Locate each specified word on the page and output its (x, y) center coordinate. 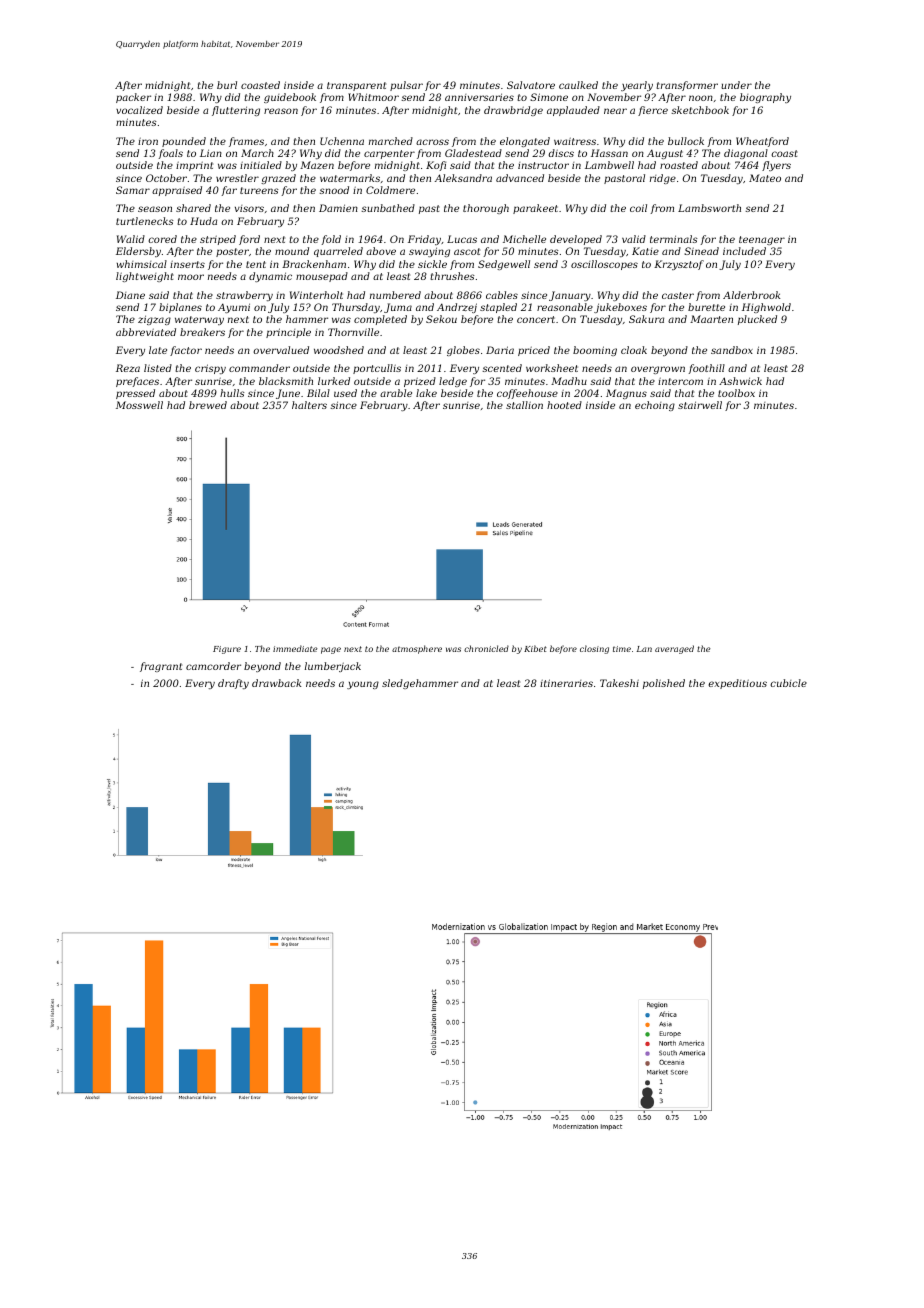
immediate (295, 648)
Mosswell (139, 405)
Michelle (524, 239)
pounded (184, 142)
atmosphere (417, 649)
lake (426, 393)
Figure (227, 650)
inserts (187, 264)
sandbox (732, 350)
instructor (543, 165)
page (331, 650)
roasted (679, 165)
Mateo (765, 178)
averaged (674, 649)
